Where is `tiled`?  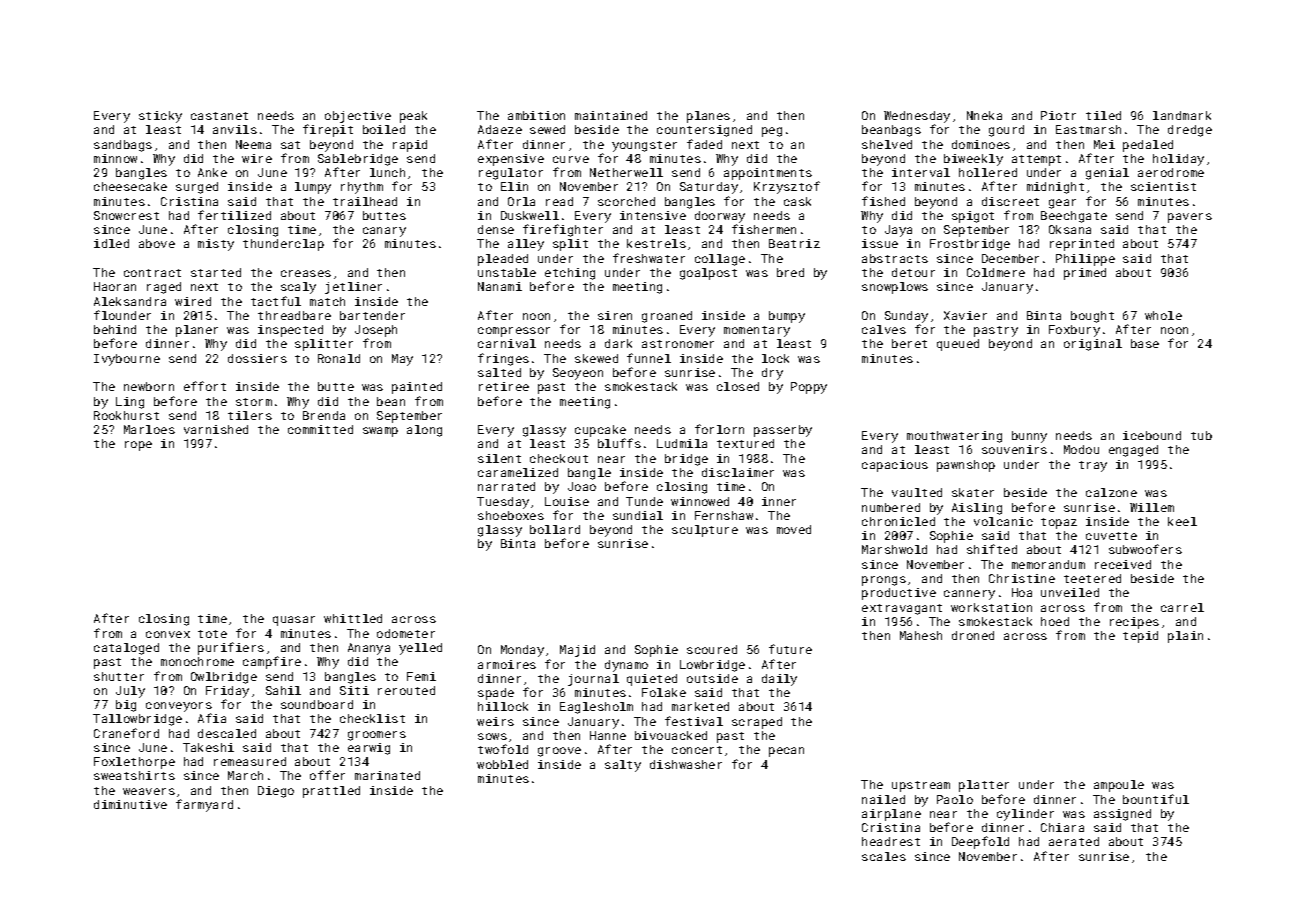
tiled is located at coordinates (1103, 115).
